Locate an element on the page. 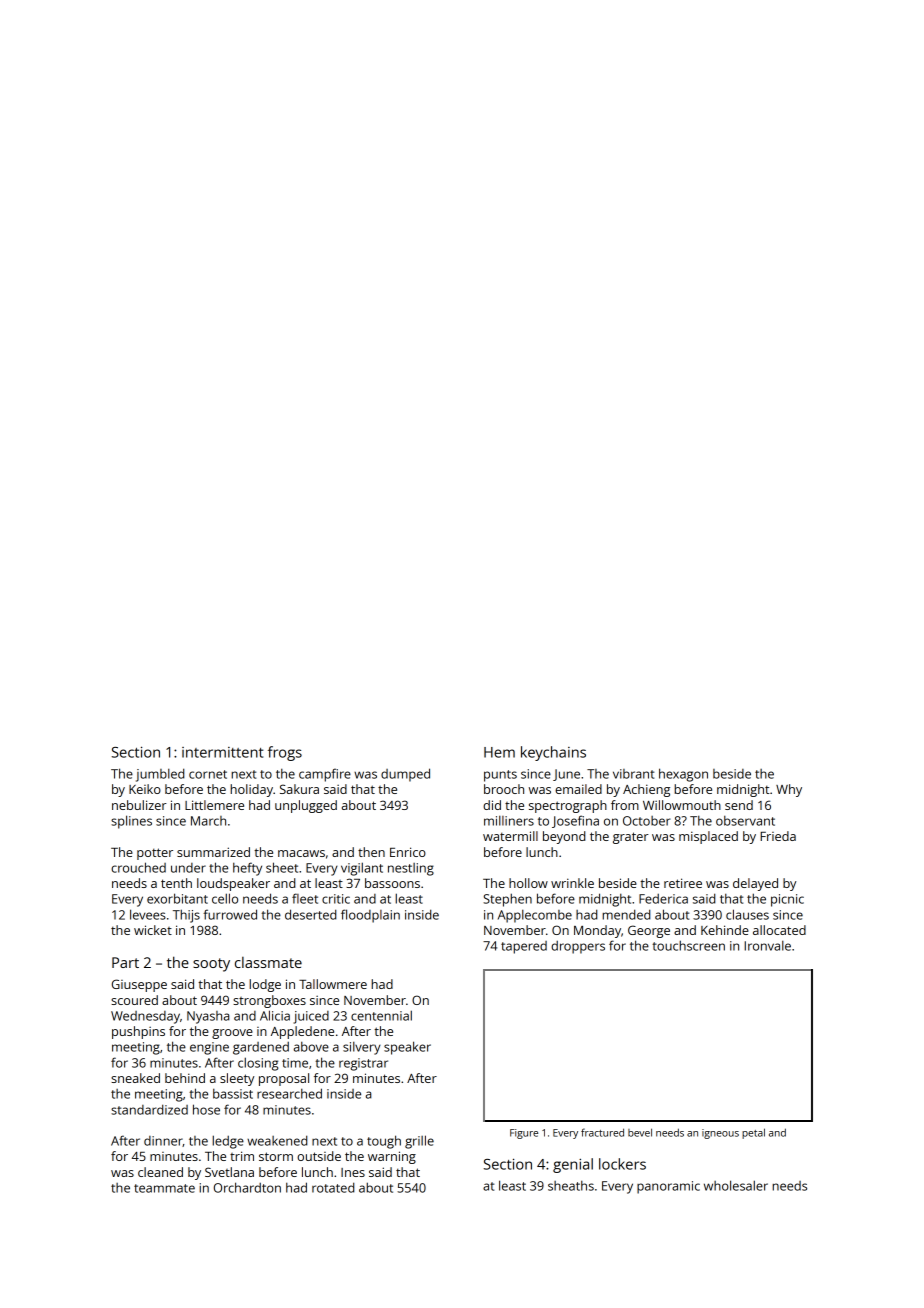 The height and width of the page is (1308, 924). sooty is located at coordinates (211, 965).
